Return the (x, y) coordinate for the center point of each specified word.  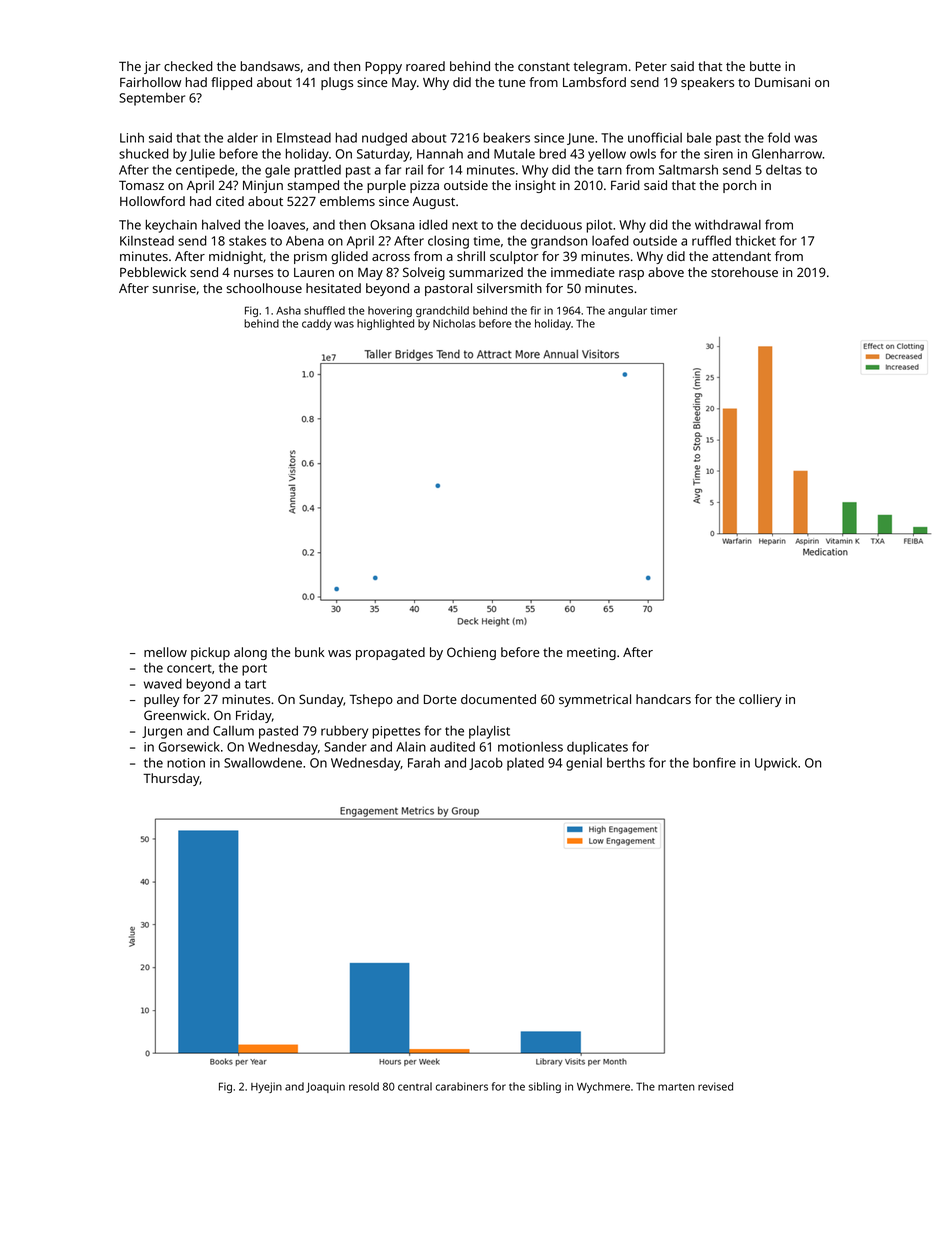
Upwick (776, 764)
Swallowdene (263, 762)
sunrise (174, 288)
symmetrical (595, 700)
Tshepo (371, 700)
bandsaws (270, 66)
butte (765, 66)
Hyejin (266, 1087)
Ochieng (471, 653)
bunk (310, 652)
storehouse (744, 272)
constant (544, 66)
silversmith (509, 288)
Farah (424, 762)
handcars (663, 699)
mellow (165, 652)
